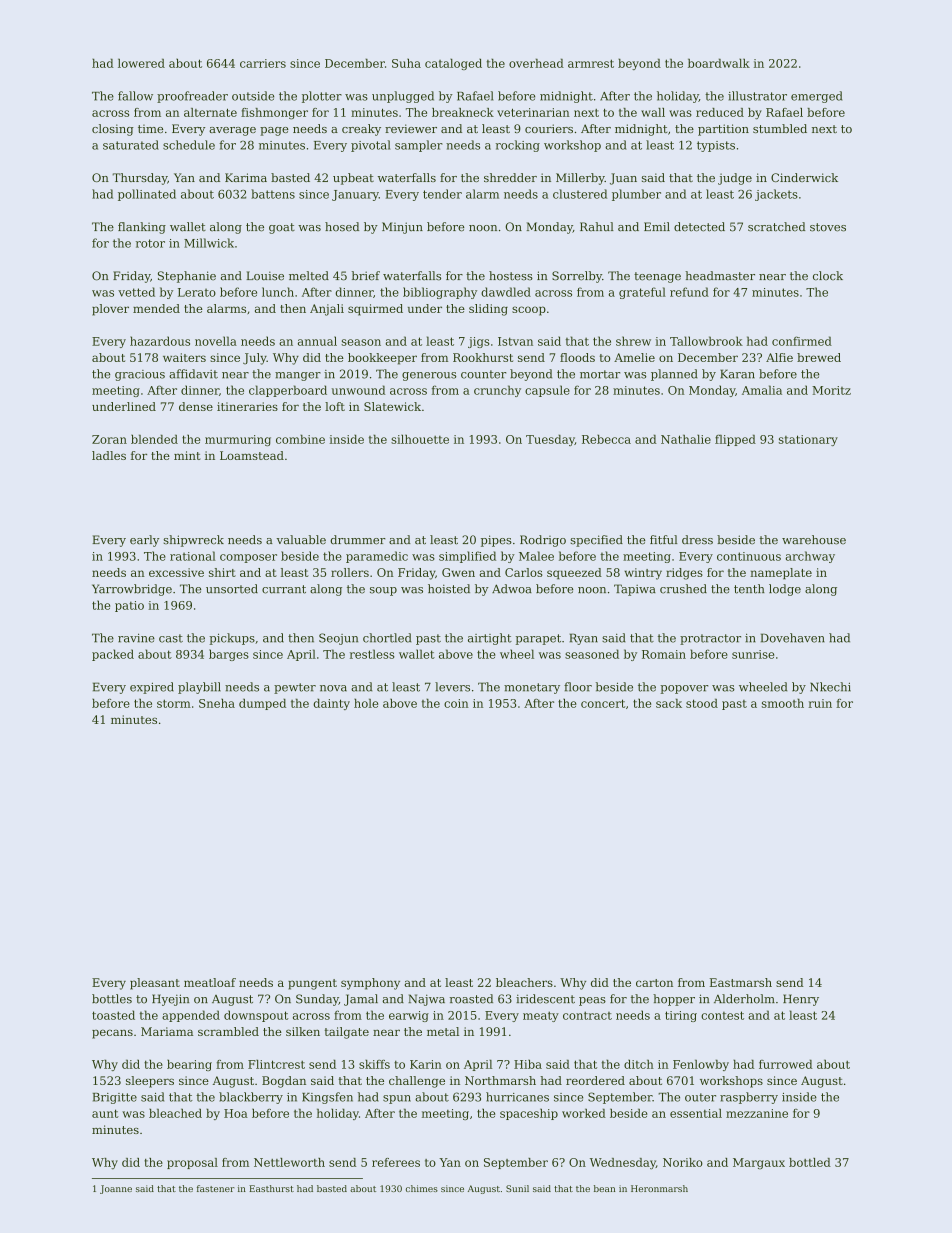  Describe the element at coordinates (518, 146) in the screenshot. I see `rocking` at that location.
